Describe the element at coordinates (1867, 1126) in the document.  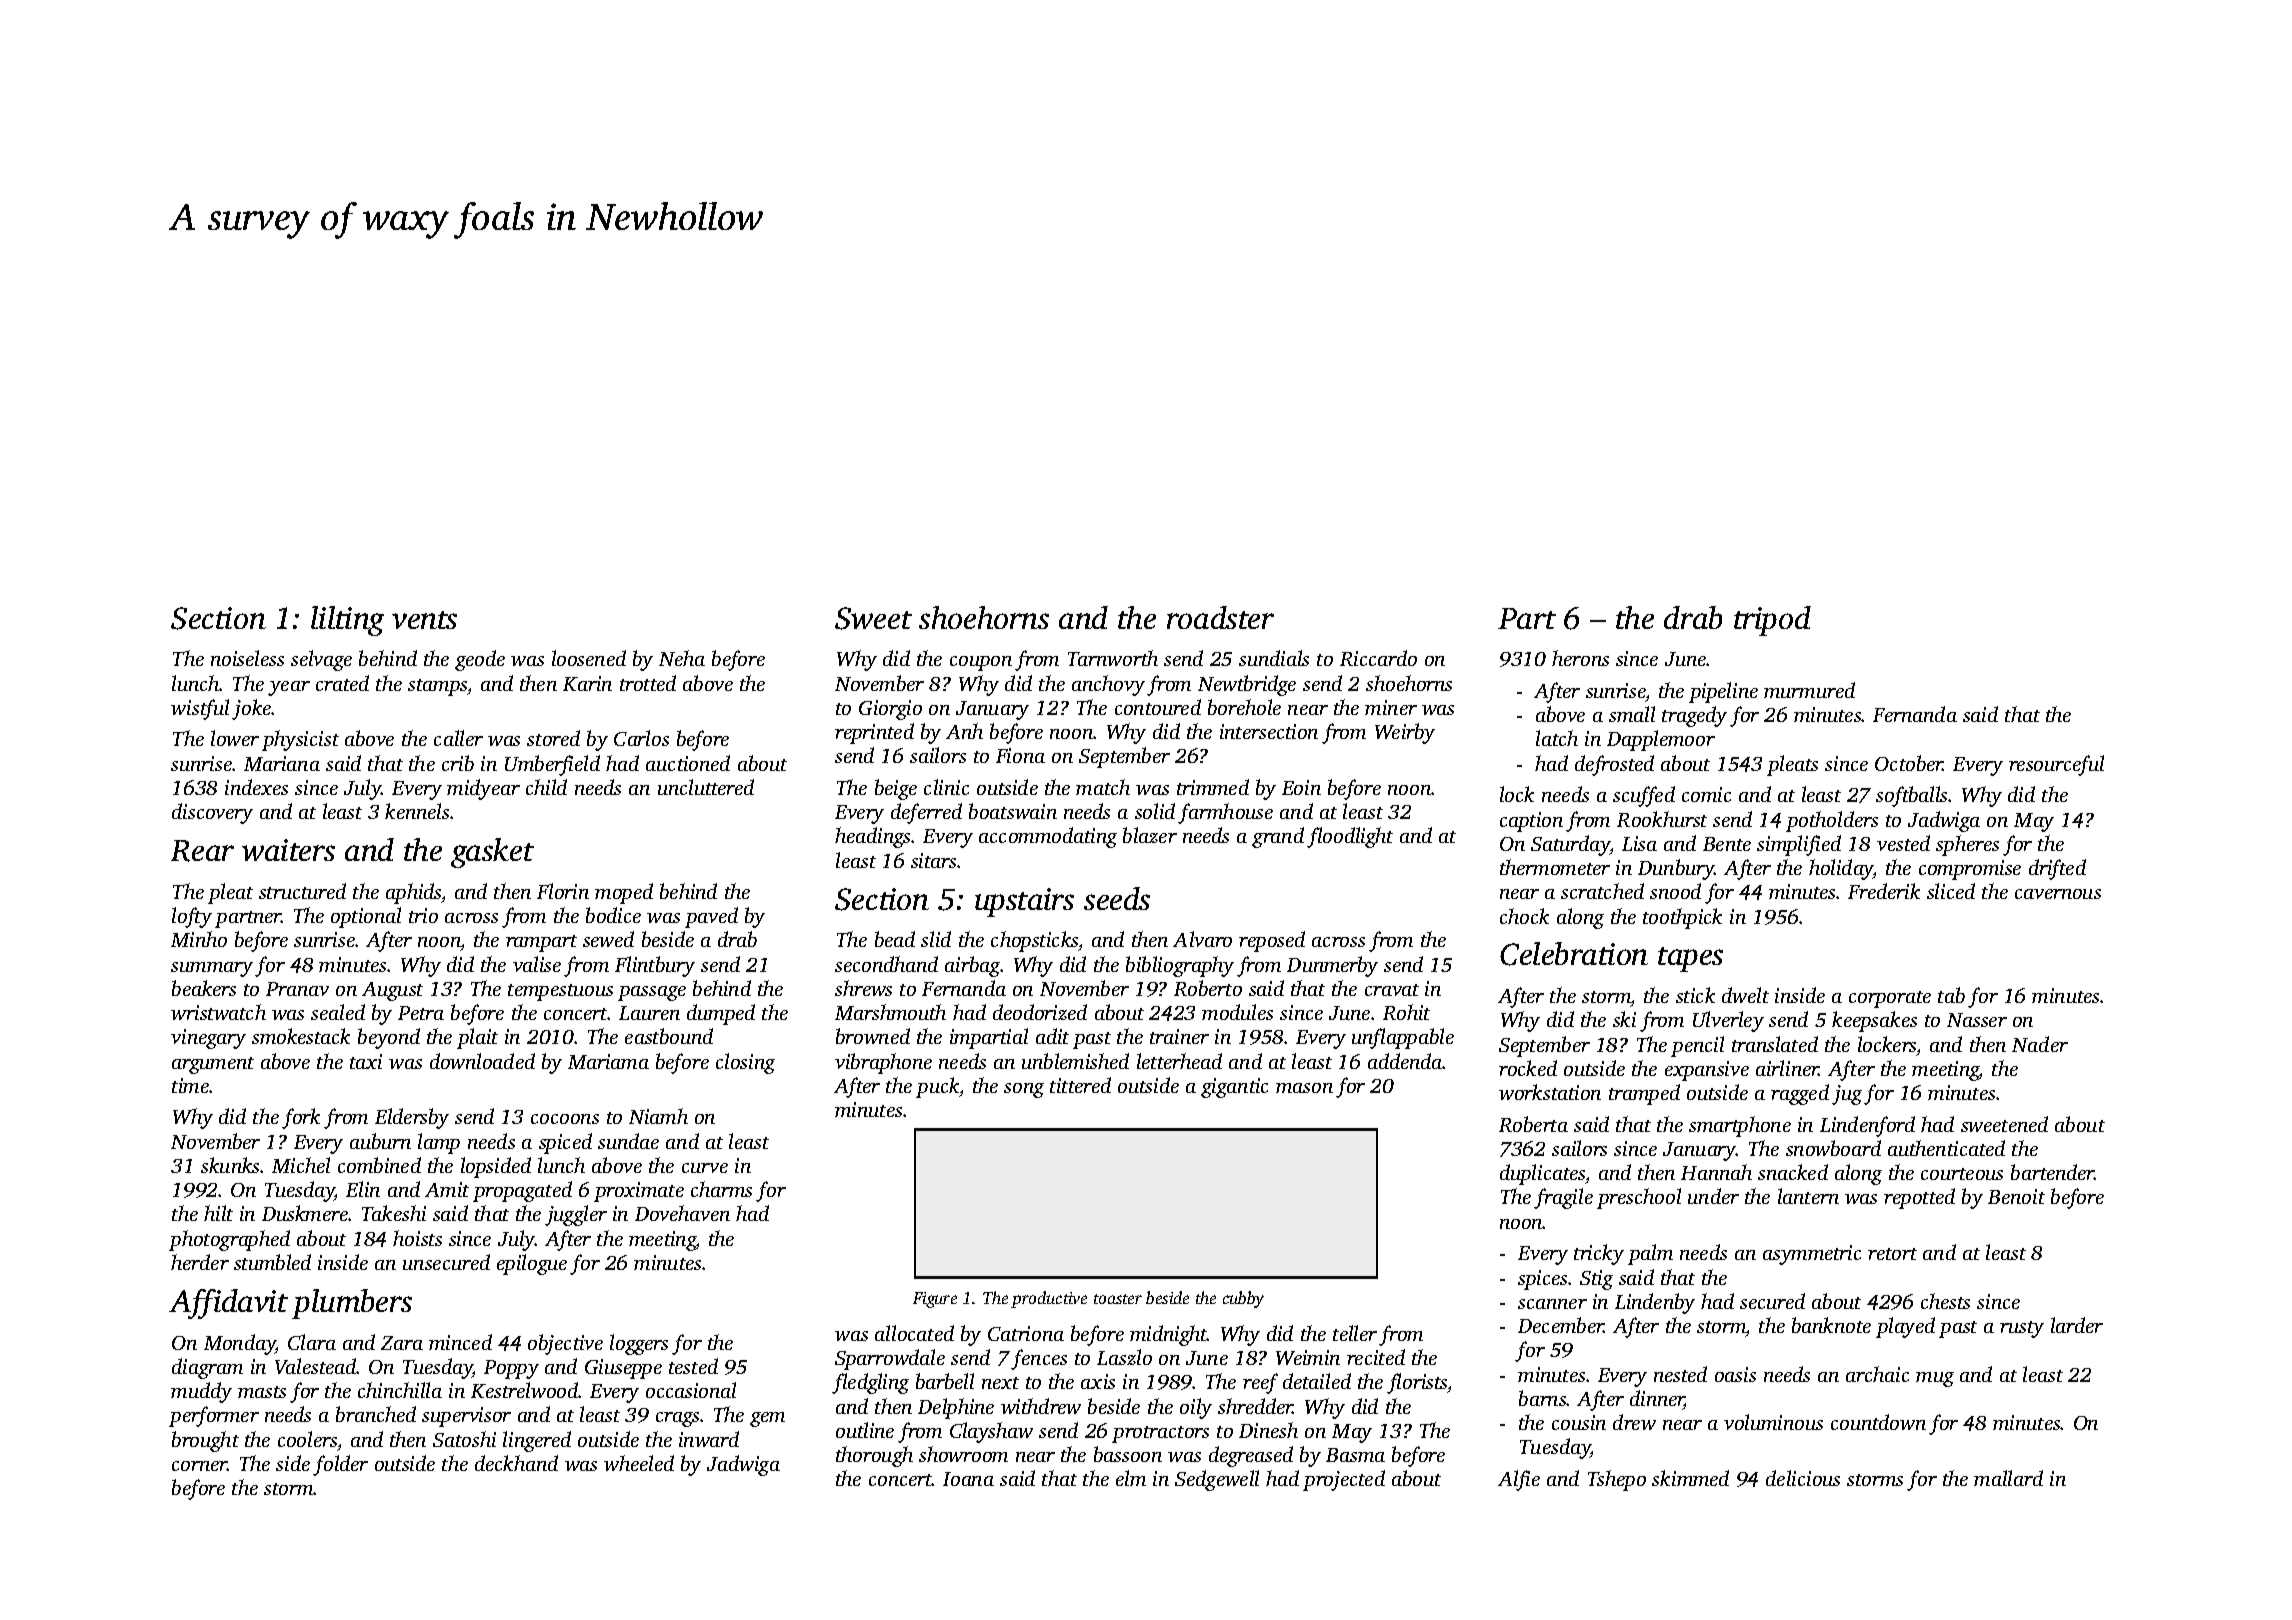
I see `Lindenford` at that location.
